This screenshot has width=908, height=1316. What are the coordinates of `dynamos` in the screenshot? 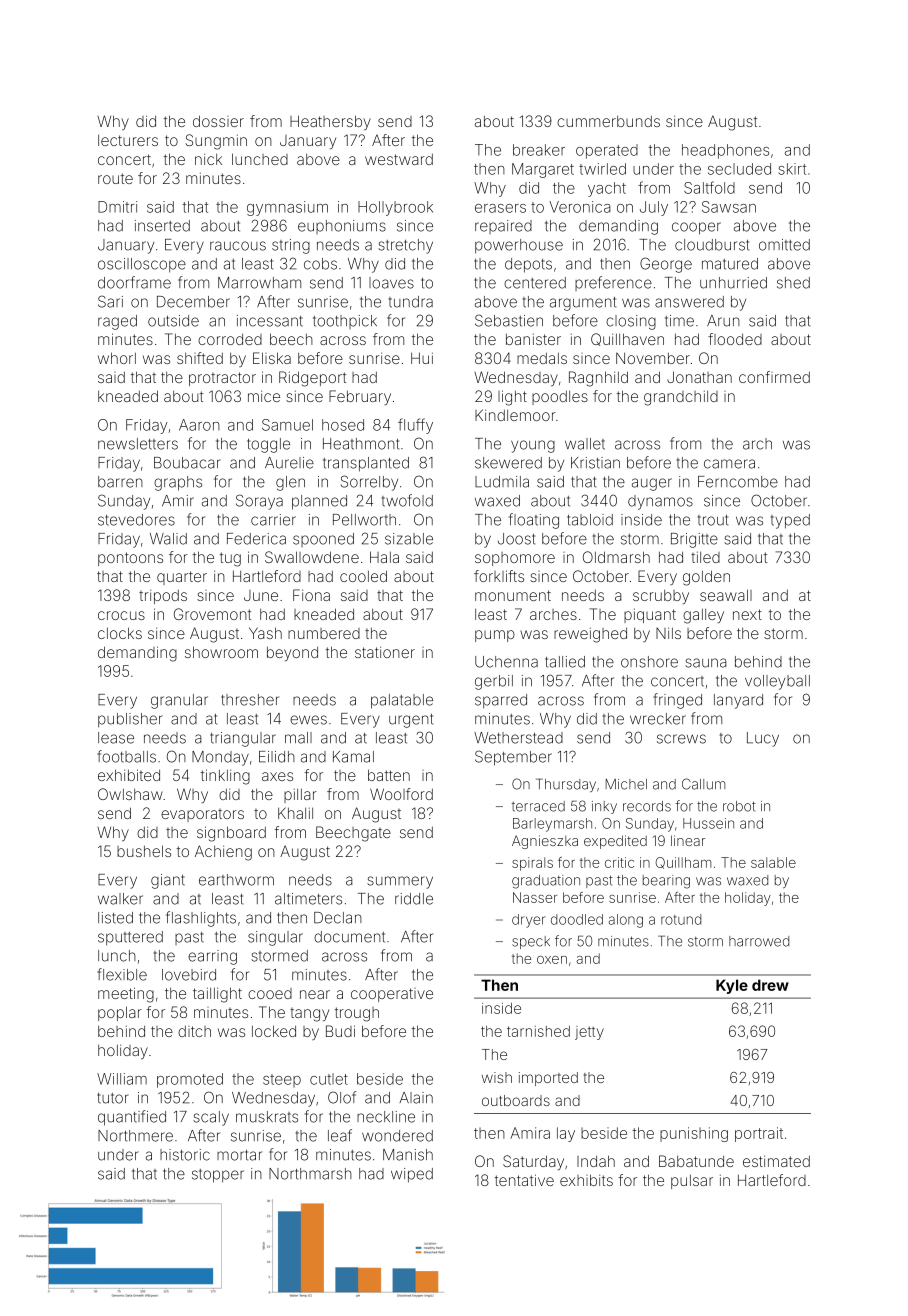 It's located at (660, 502).
